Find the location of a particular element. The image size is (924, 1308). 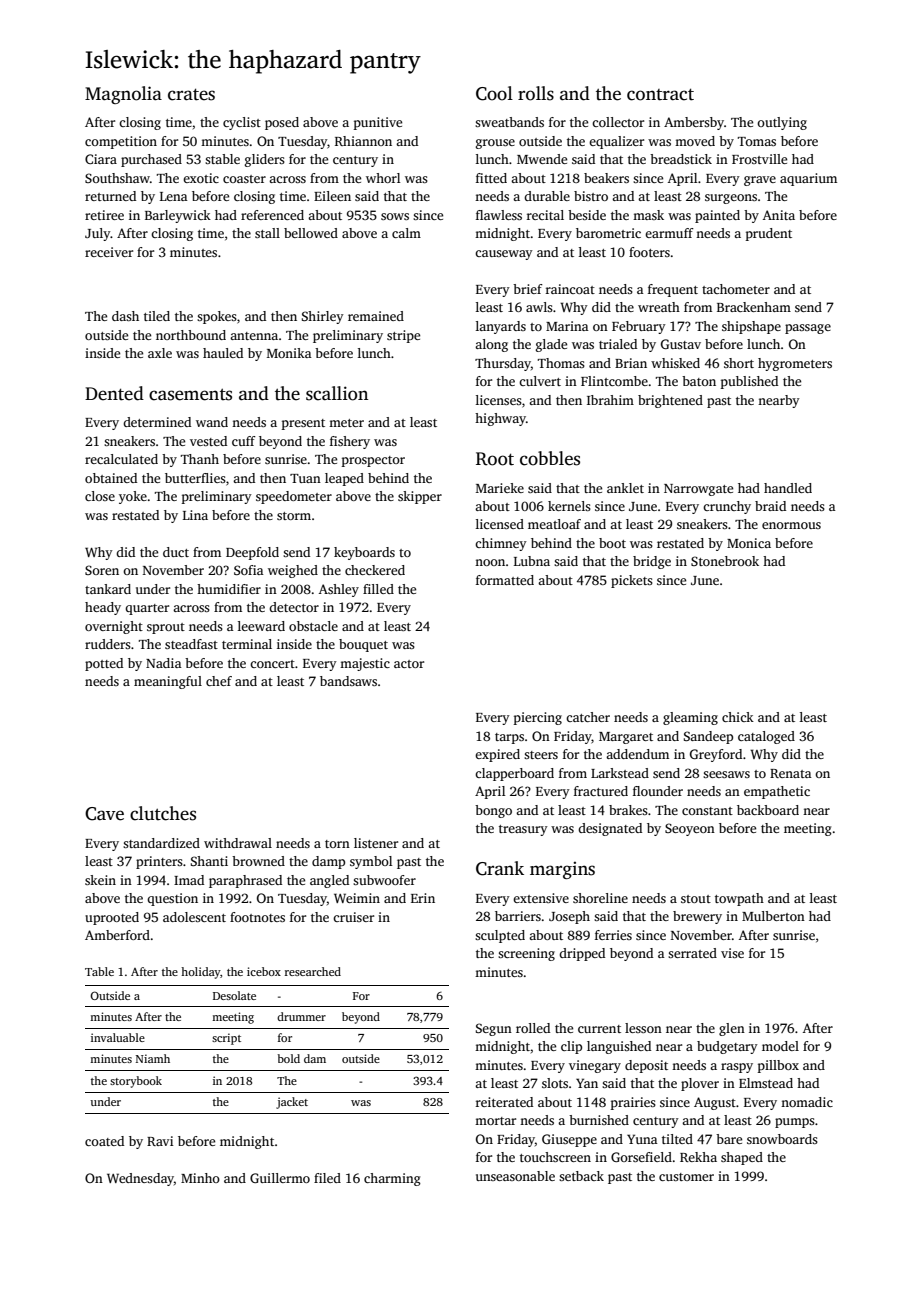

competition is located at coordinates (121, 142).
